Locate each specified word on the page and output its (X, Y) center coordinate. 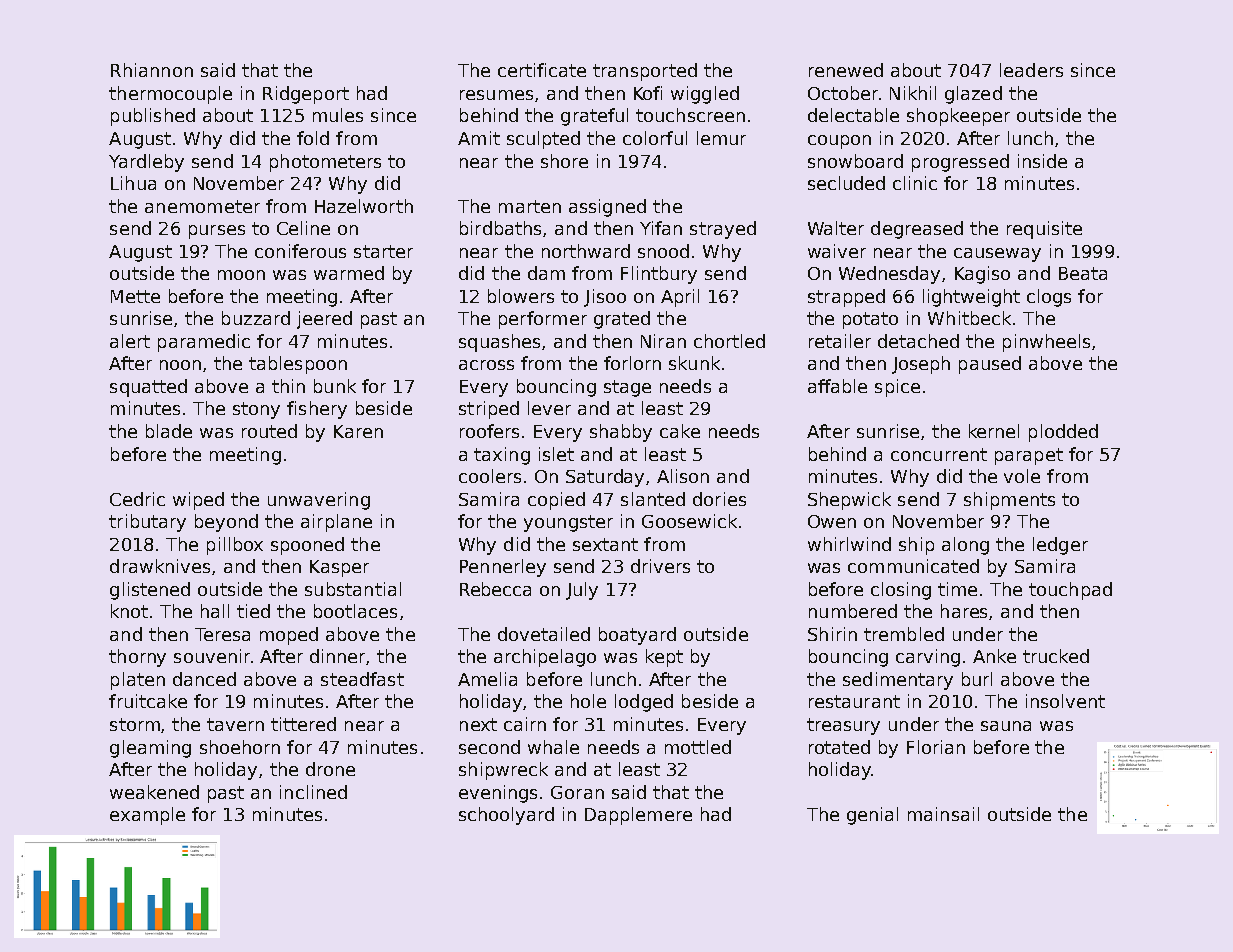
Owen (832, 521)
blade (169, 431)
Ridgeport (306, 95)
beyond (226, 523)
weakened (154, 792)
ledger (1060, 546)
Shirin (832, 634)
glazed (973, 95)
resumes (496, 95)
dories (719, 499)
